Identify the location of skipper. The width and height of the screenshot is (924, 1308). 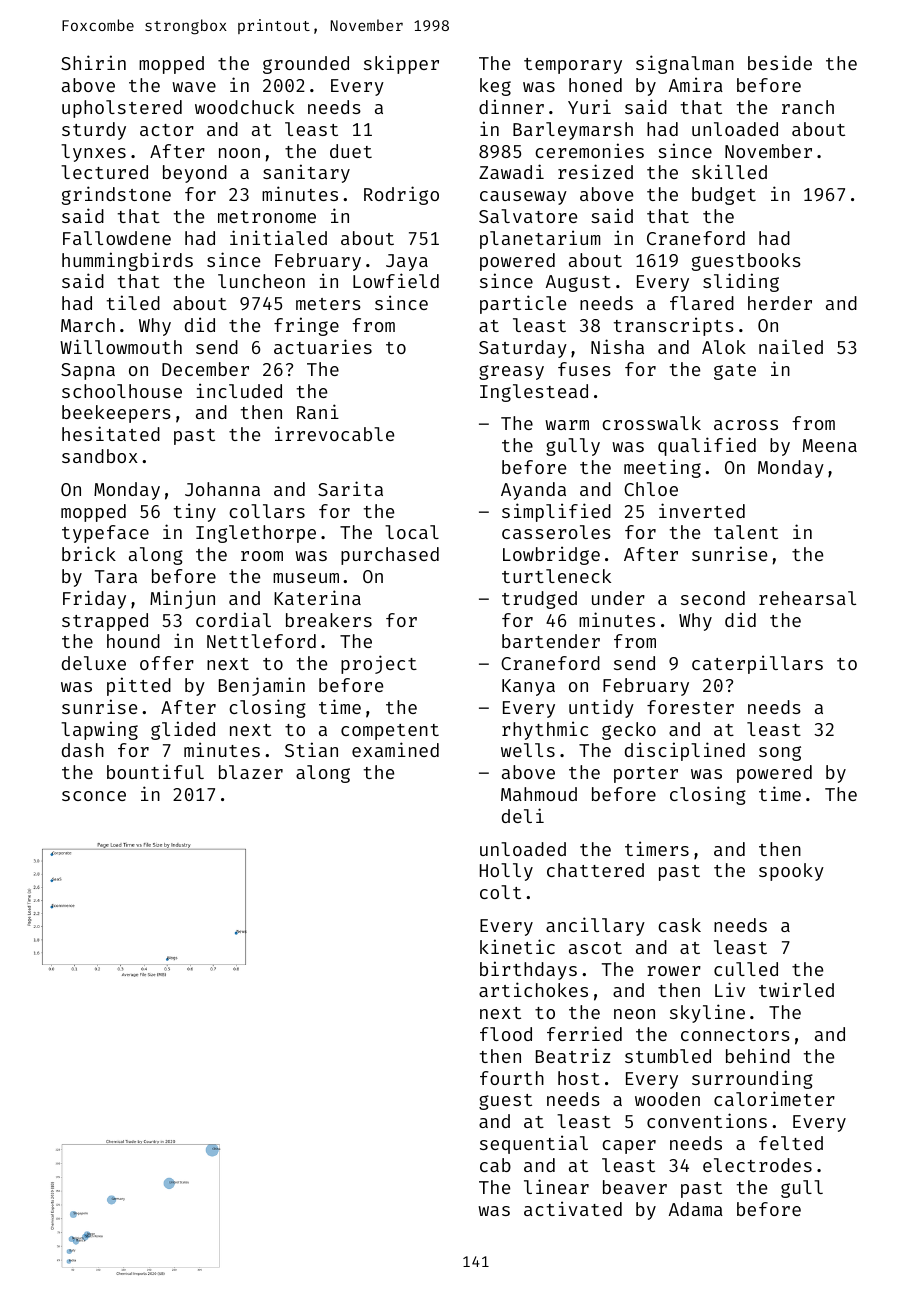
(401, 64).
